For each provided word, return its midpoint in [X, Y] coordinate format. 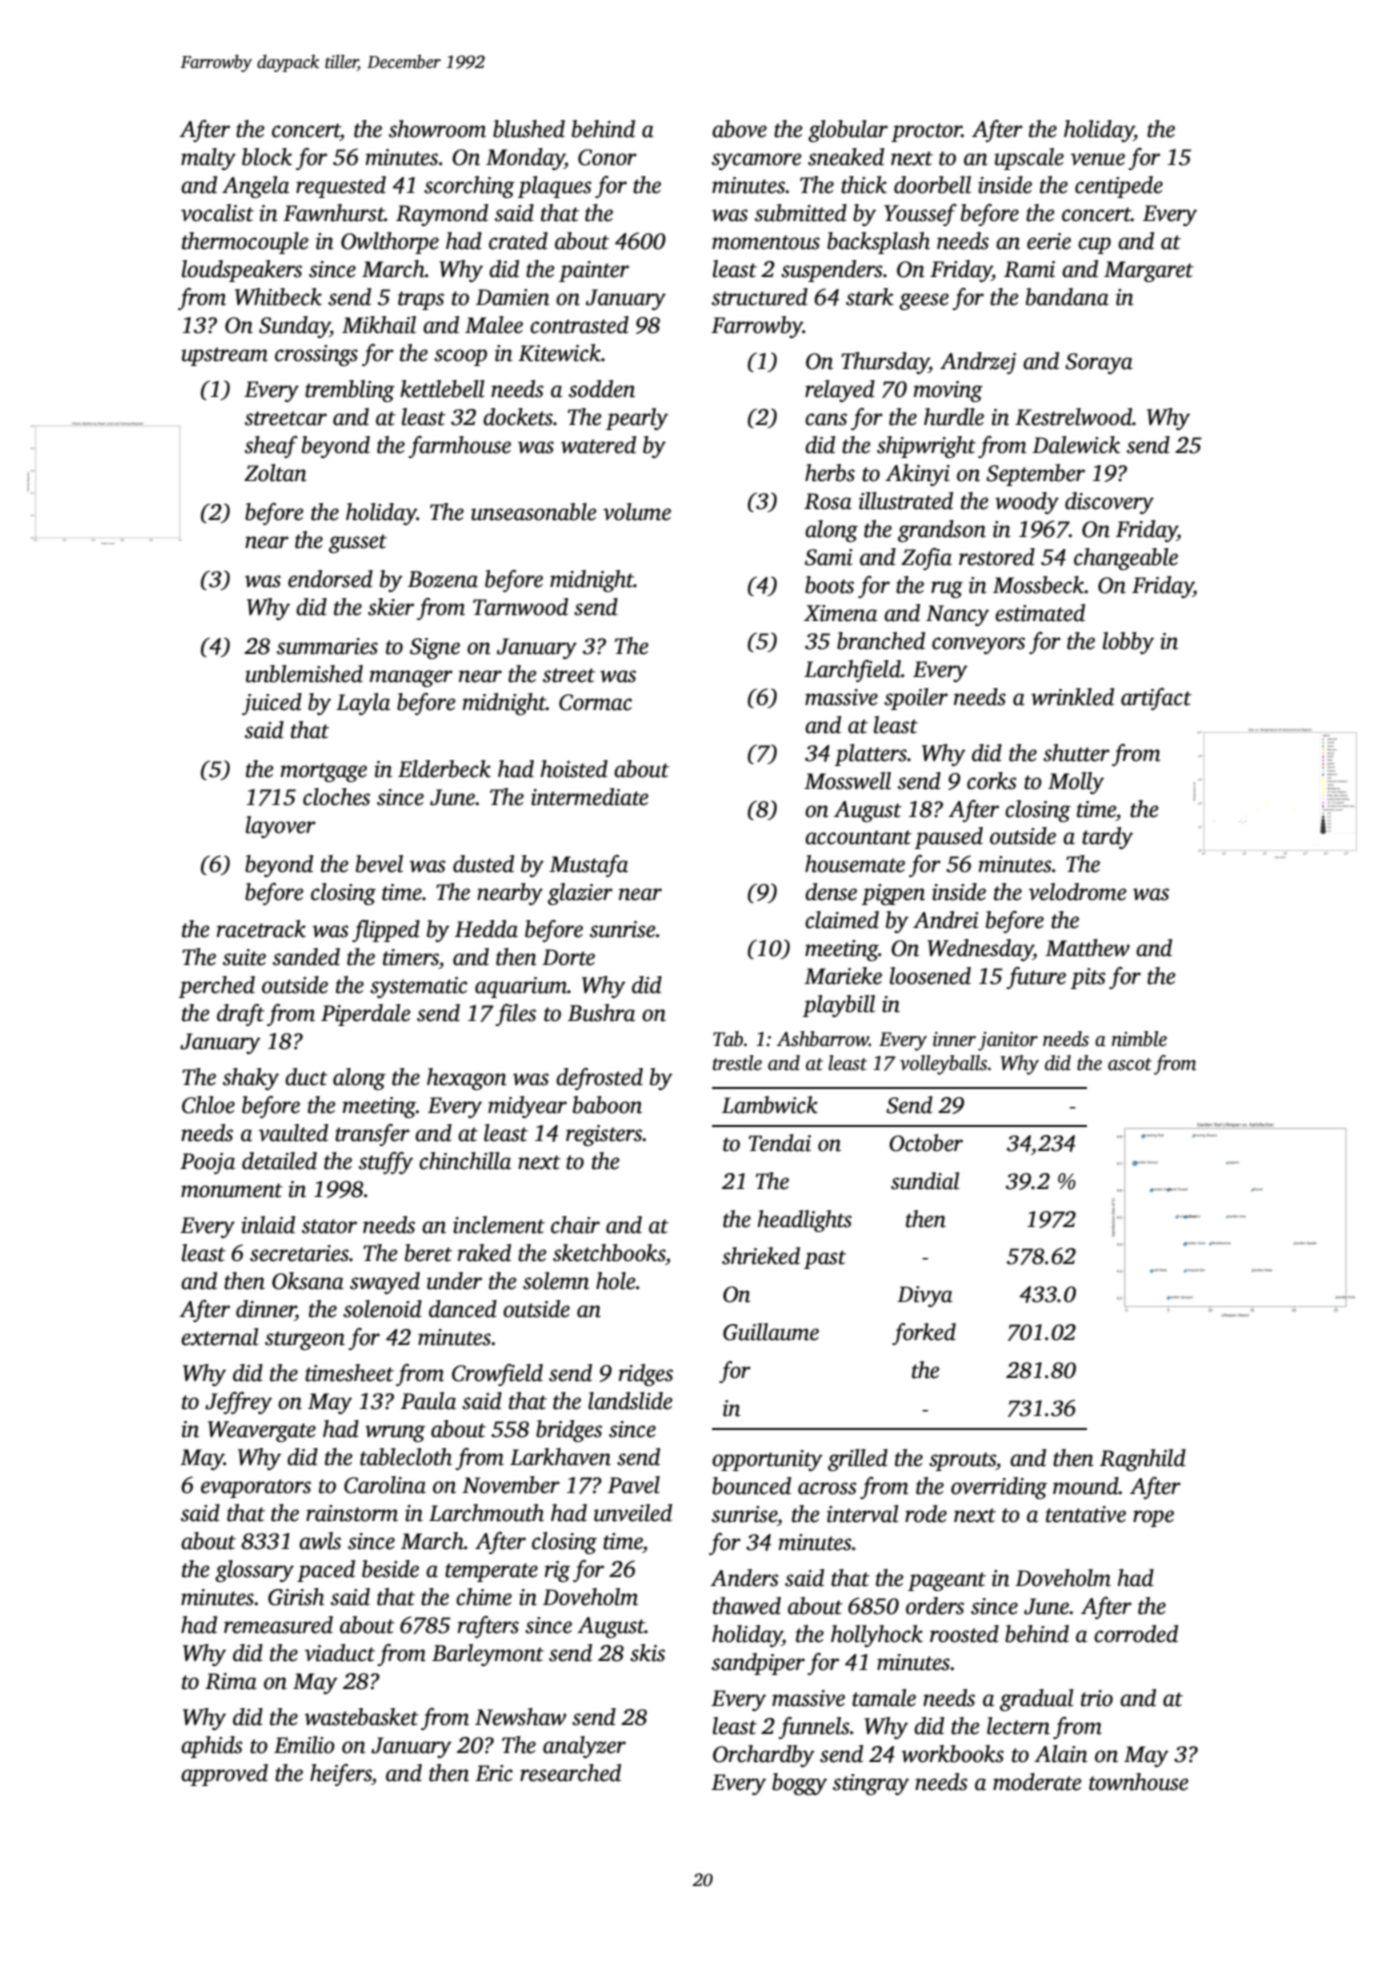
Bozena [443, 579]
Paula [428, 1401]
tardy [1107, 838]
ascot [1130, 1064]
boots [829, 585]
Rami [1029, 269]
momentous [766, 242]
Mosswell [847, 781]
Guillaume [771, 1332]
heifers [341, 1775]
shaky [251, 1079]
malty [208, 159]
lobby [1128, 643]
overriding [999, 1488]
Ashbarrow [823, 1039]
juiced [272, 704]
